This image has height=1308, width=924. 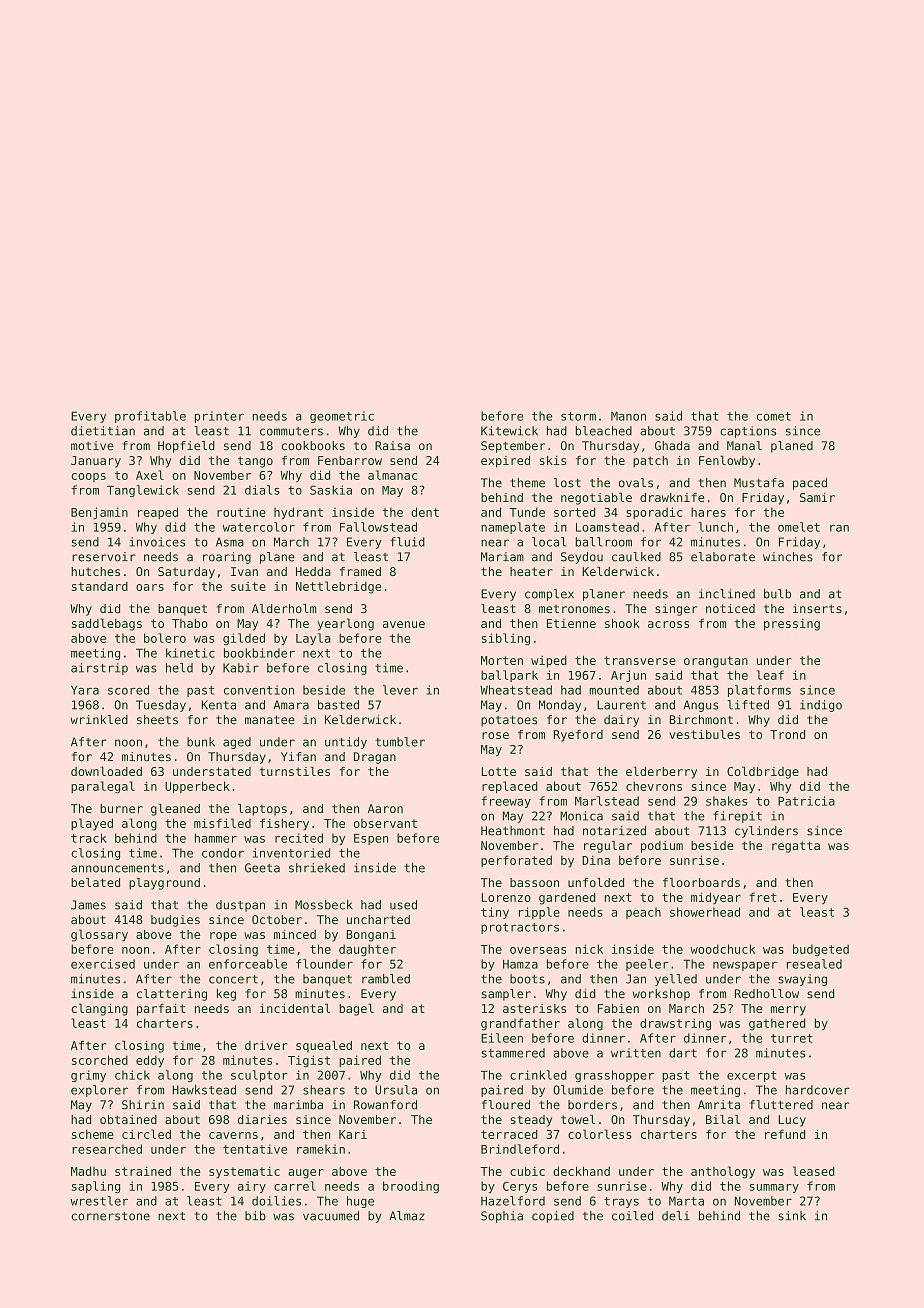 What do you see at coordinates (662, 847) in the image?
I see `podium` at bounding box center [662, 847].
